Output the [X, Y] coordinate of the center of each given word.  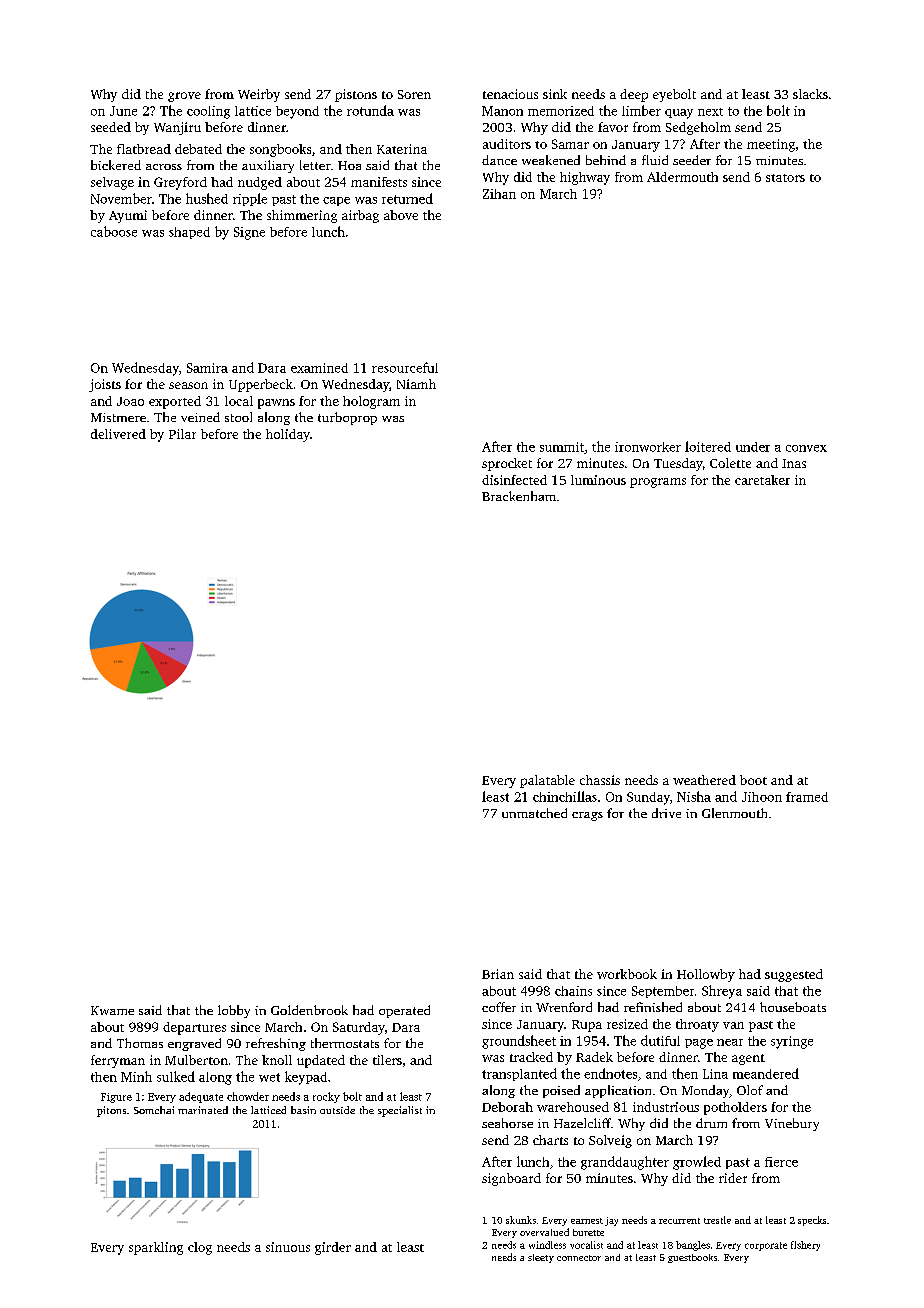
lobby [234, 1011]
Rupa [587, 1026]
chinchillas [565, 796]
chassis [600, 780]
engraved [194, 1044]
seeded [111, 127]
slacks [810, 94]
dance [499, 160]
